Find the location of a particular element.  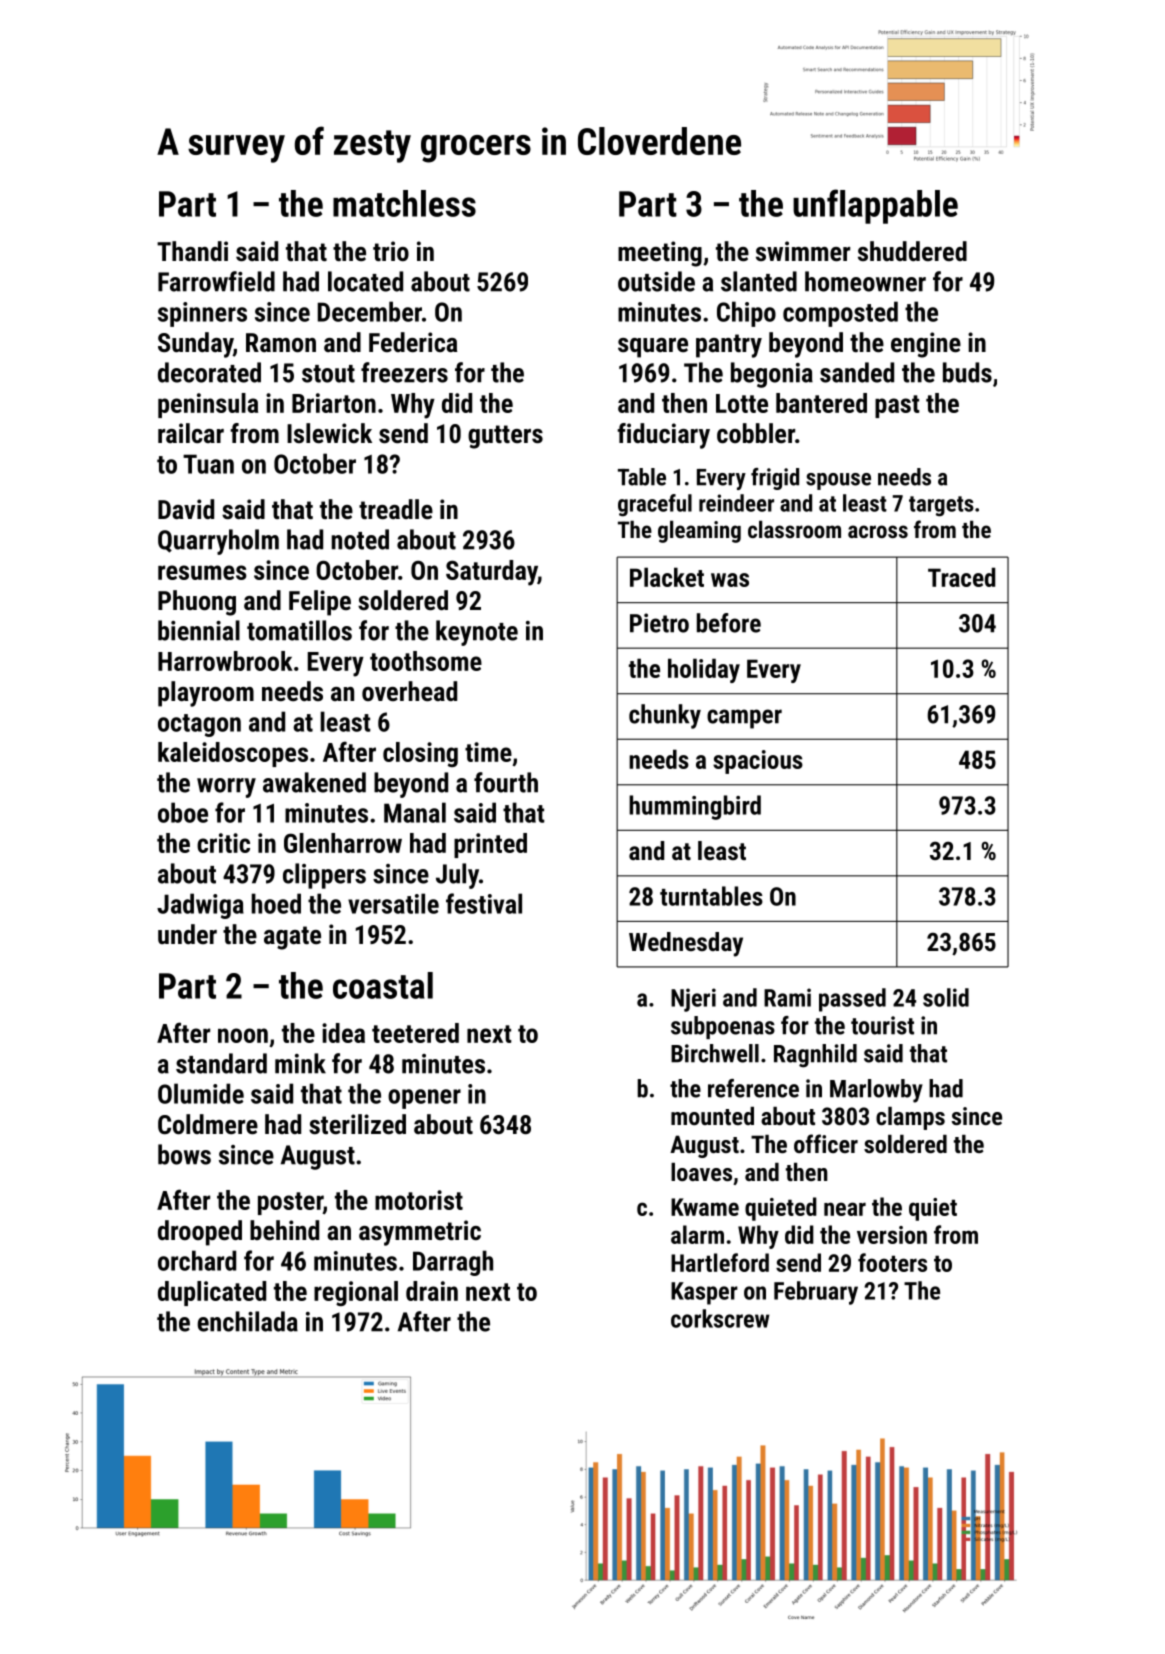

hummingbird is located at coordinates (695, 807).
